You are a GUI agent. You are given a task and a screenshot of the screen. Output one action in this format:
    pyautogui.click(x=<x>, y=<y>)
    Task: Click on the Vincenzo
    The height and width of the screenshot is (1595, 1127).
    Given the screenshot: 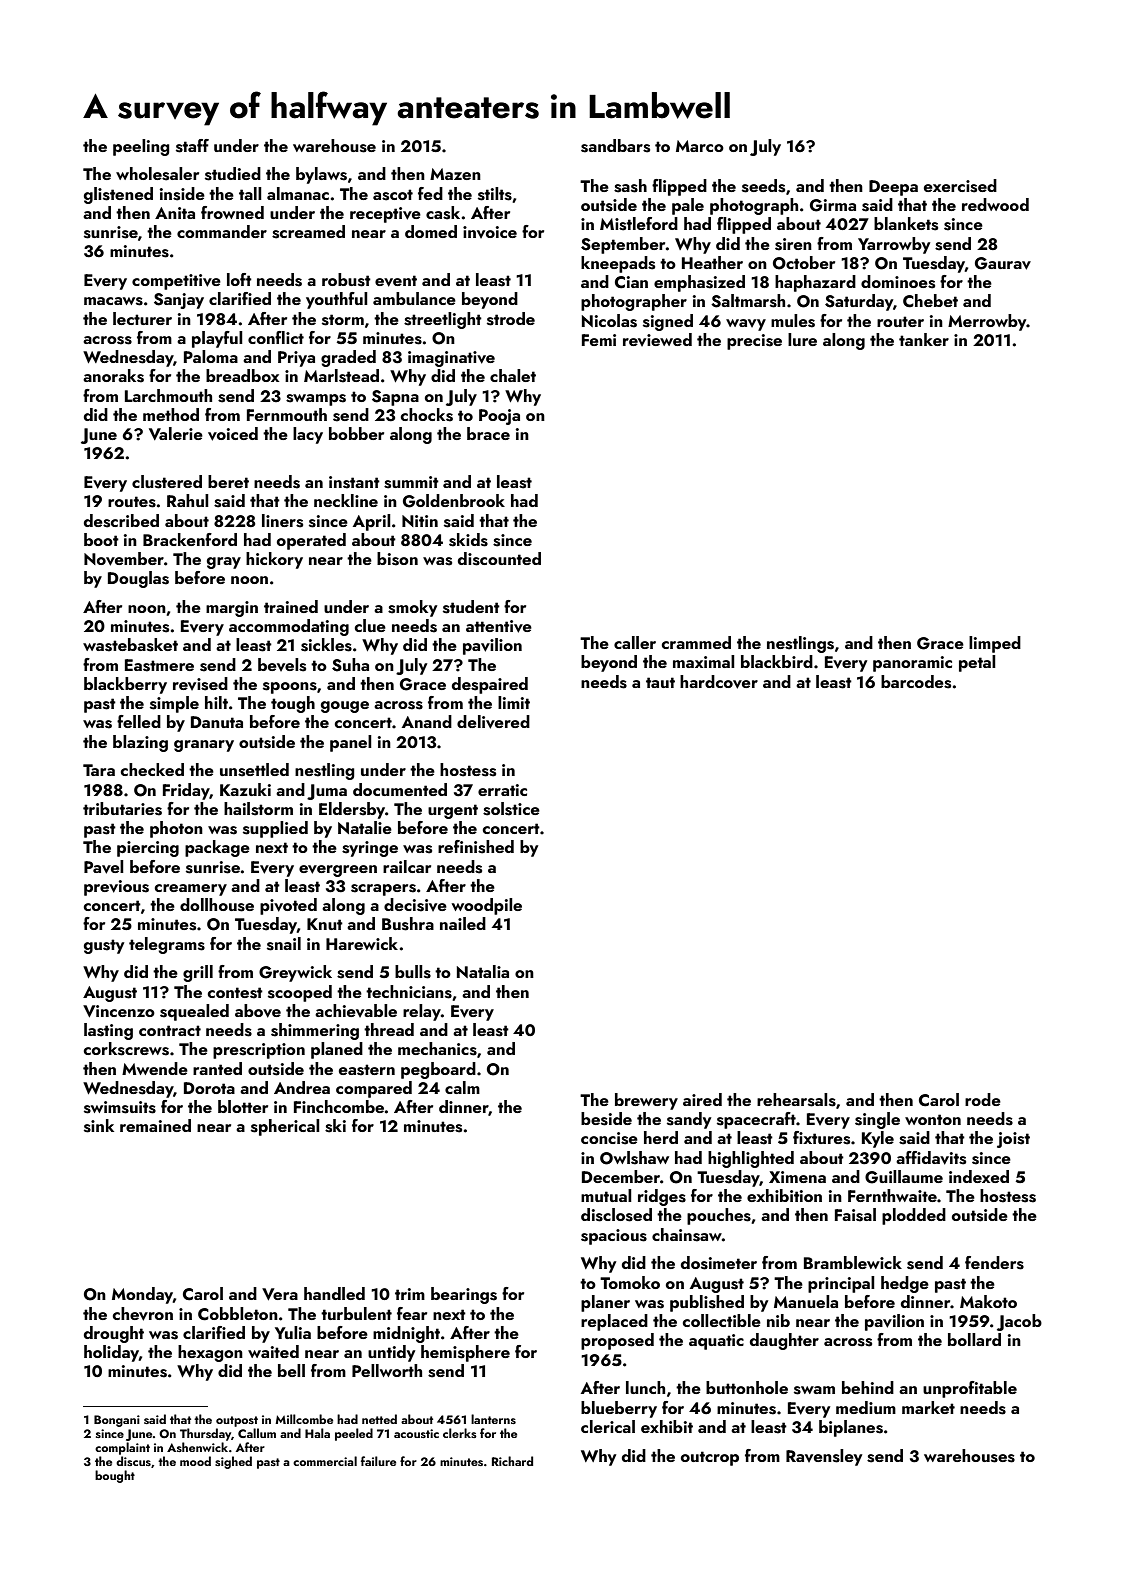 What is the action you would take?
    pyautogui.click(x=119, y=1011)
